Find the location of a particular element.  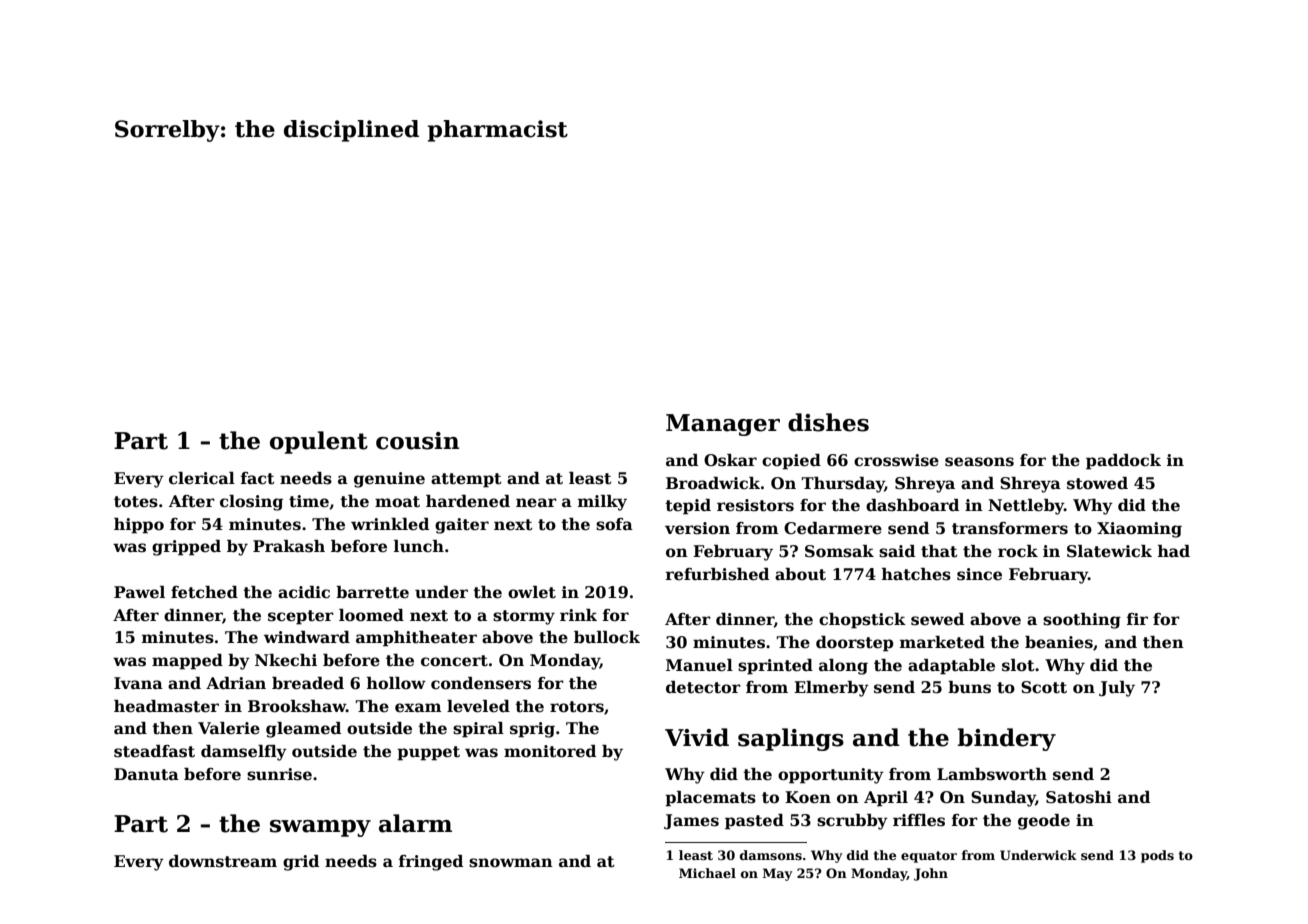

since is located at coordinates (979, 574).
